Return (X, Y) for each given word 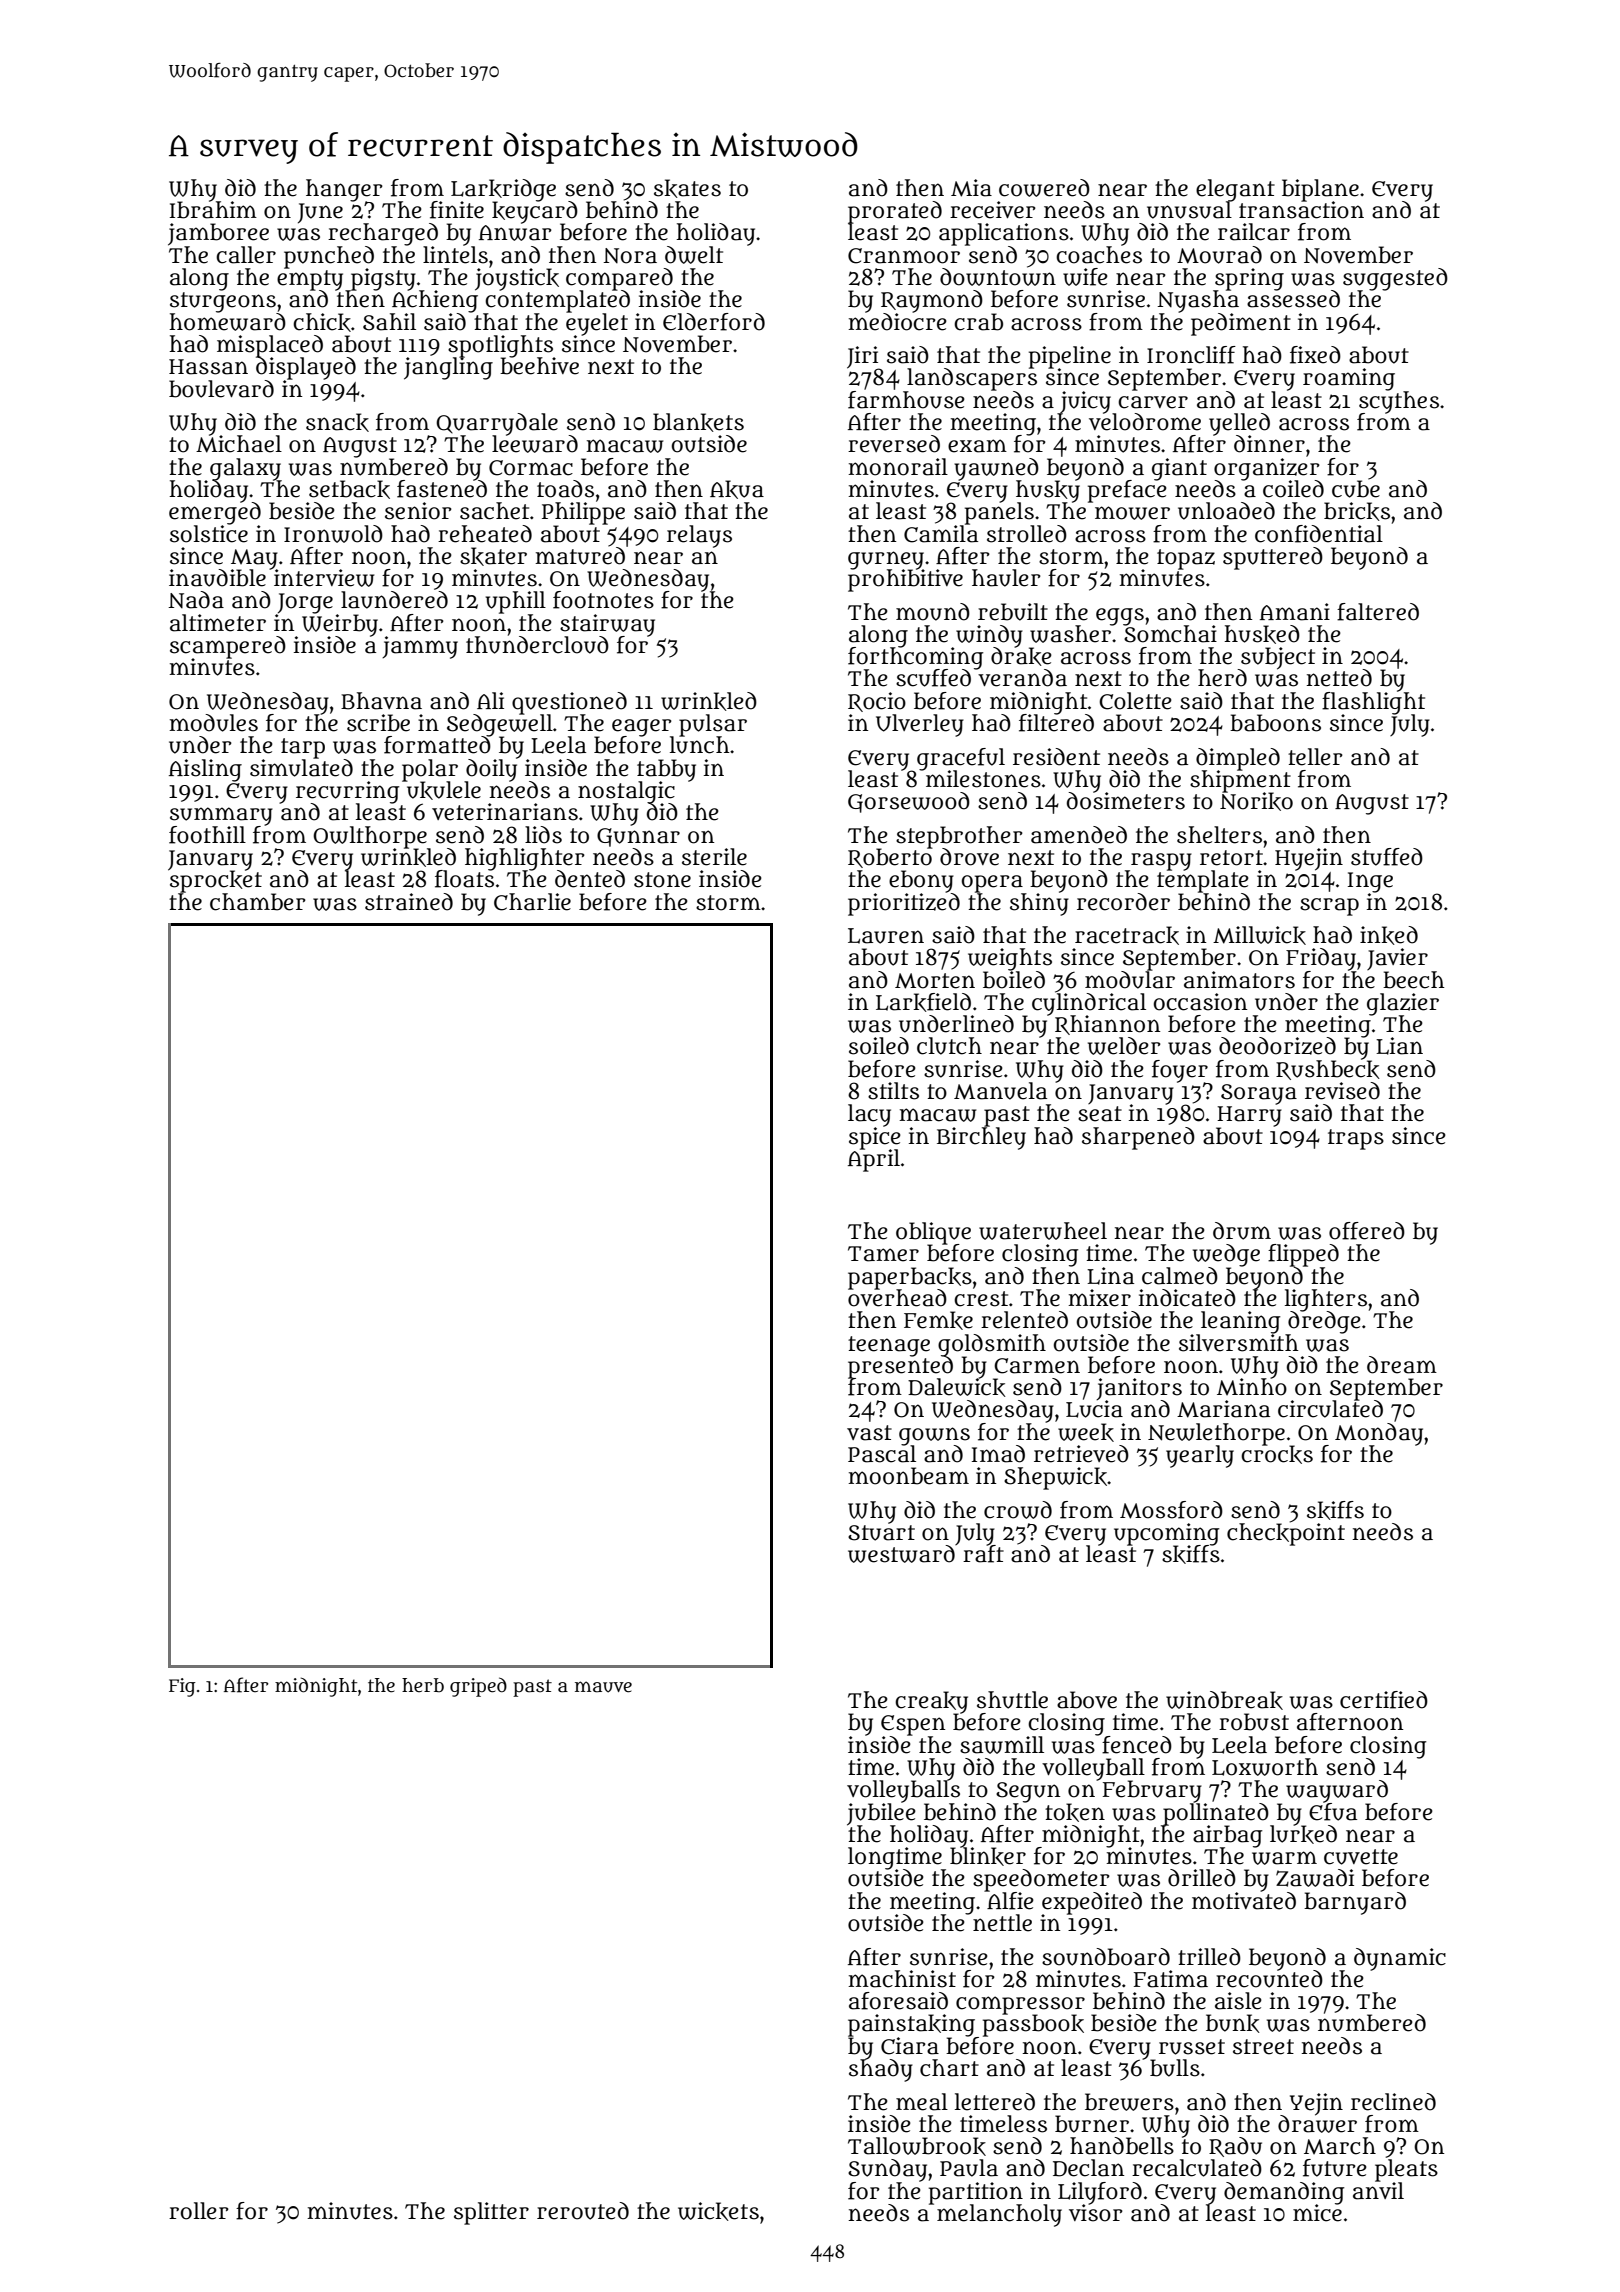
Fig (182, 1687)
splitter (491, 2213)
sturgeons (223, 302)
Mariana (1223, 1409)
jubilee (881, 1814)
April (874, 1160)
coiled (1293, 489)
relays (699, 536)
